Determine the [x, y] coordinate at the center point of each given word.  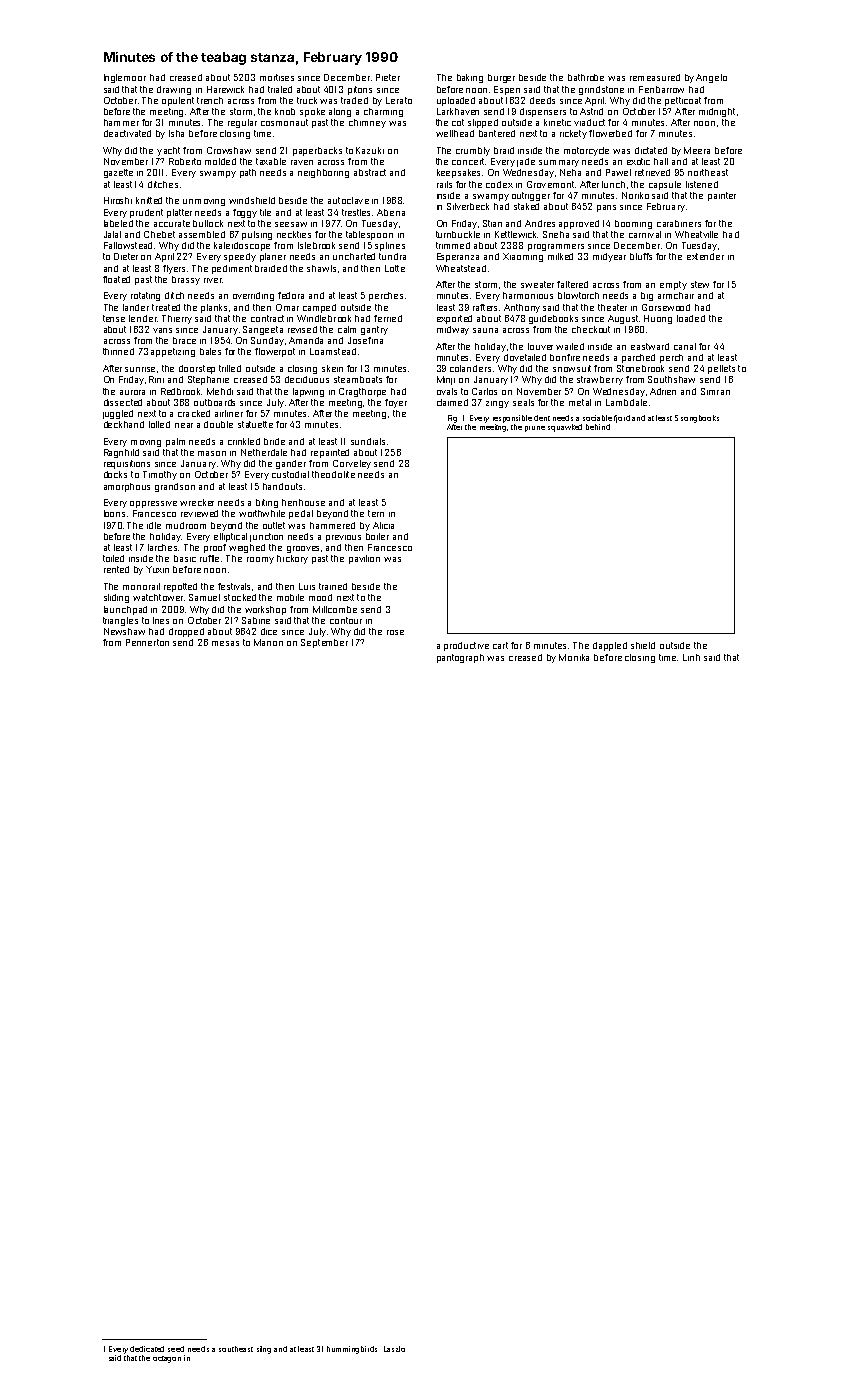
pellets [721, 369]
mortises [277, 77]
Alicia [383, 525]
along [340, 112]
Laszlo [394, 1349]
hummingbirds [352, 1350]
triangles [120, 621]
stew [700, 284]
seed [176, 1349]
